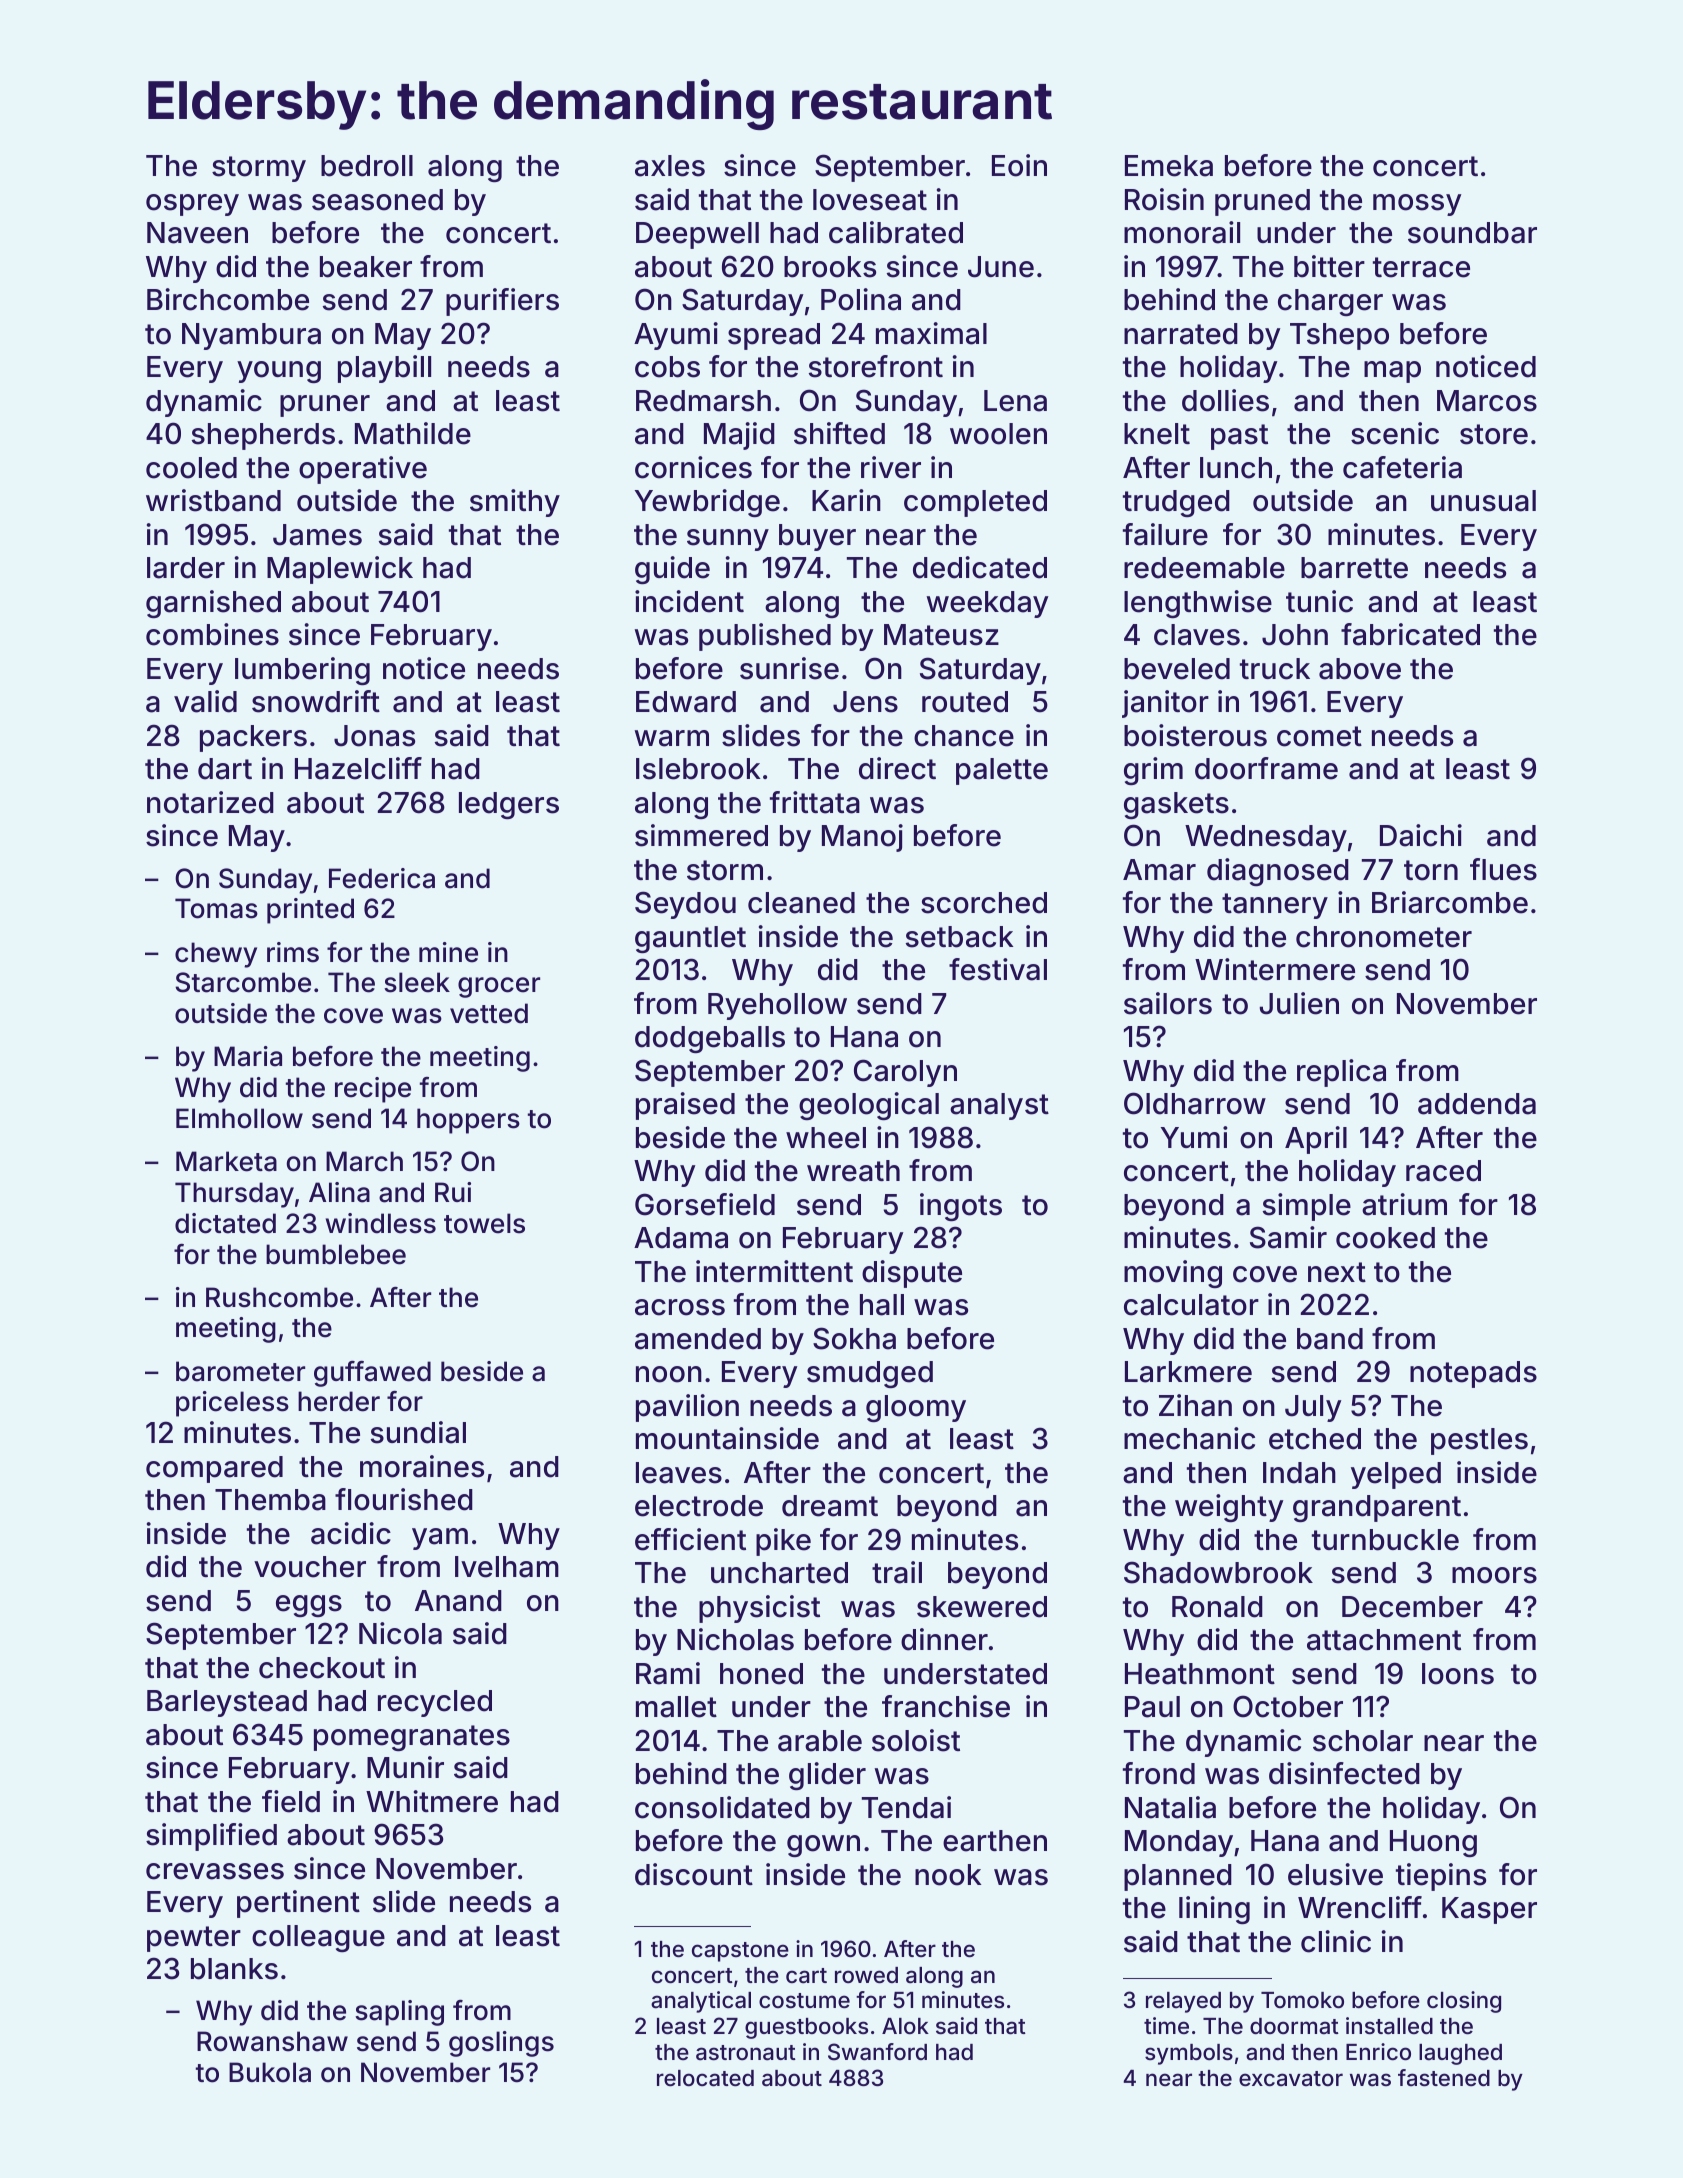 The width and height of the screenshot is (1683, 2178). I want to click on Deepwell, so click(697, 235).
